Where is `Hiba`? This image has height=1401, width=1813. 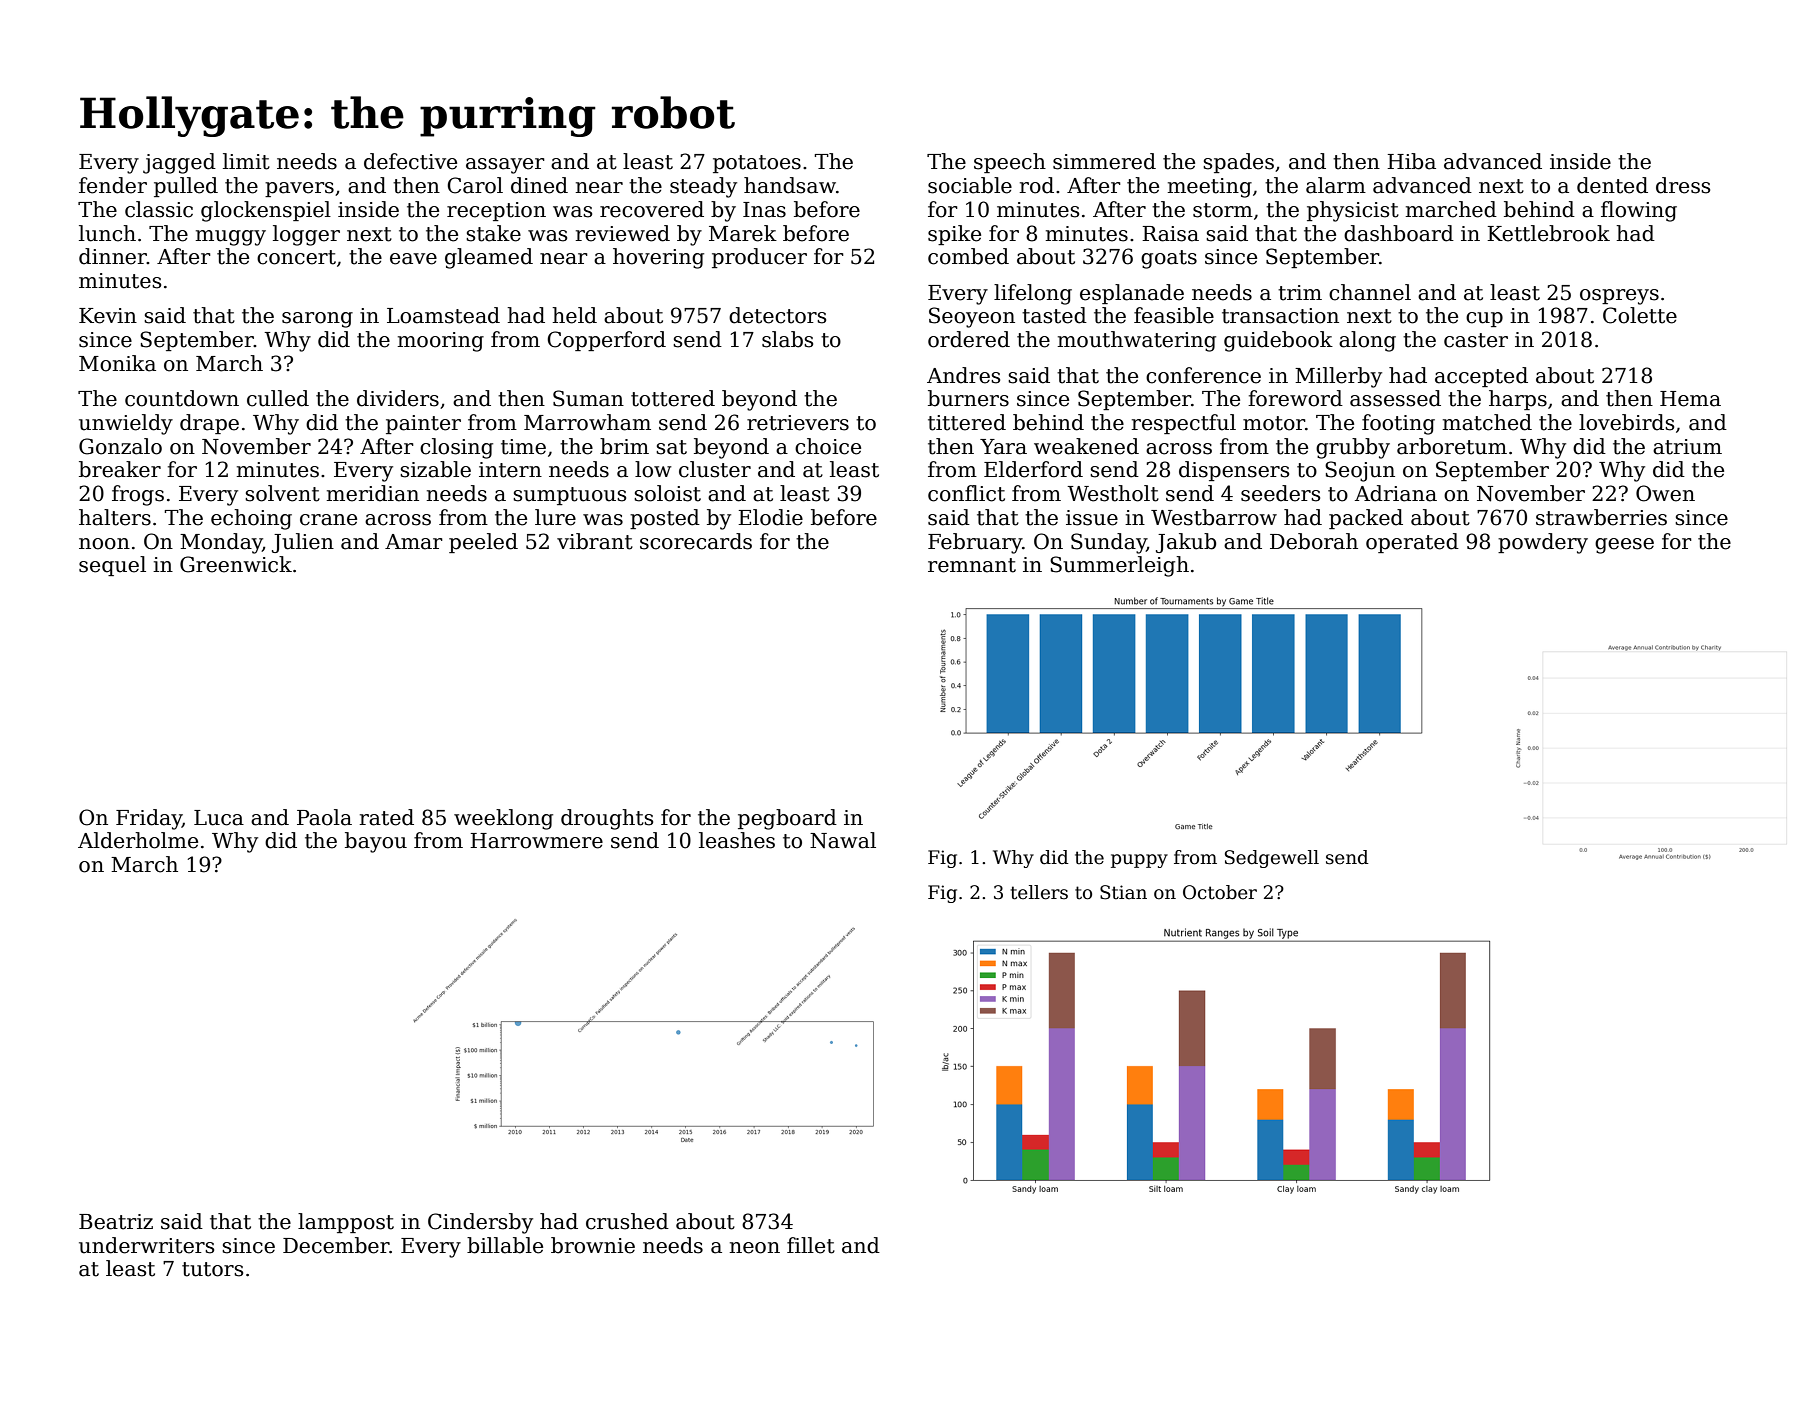 Hiba is located at coordinates (1411, 161).
